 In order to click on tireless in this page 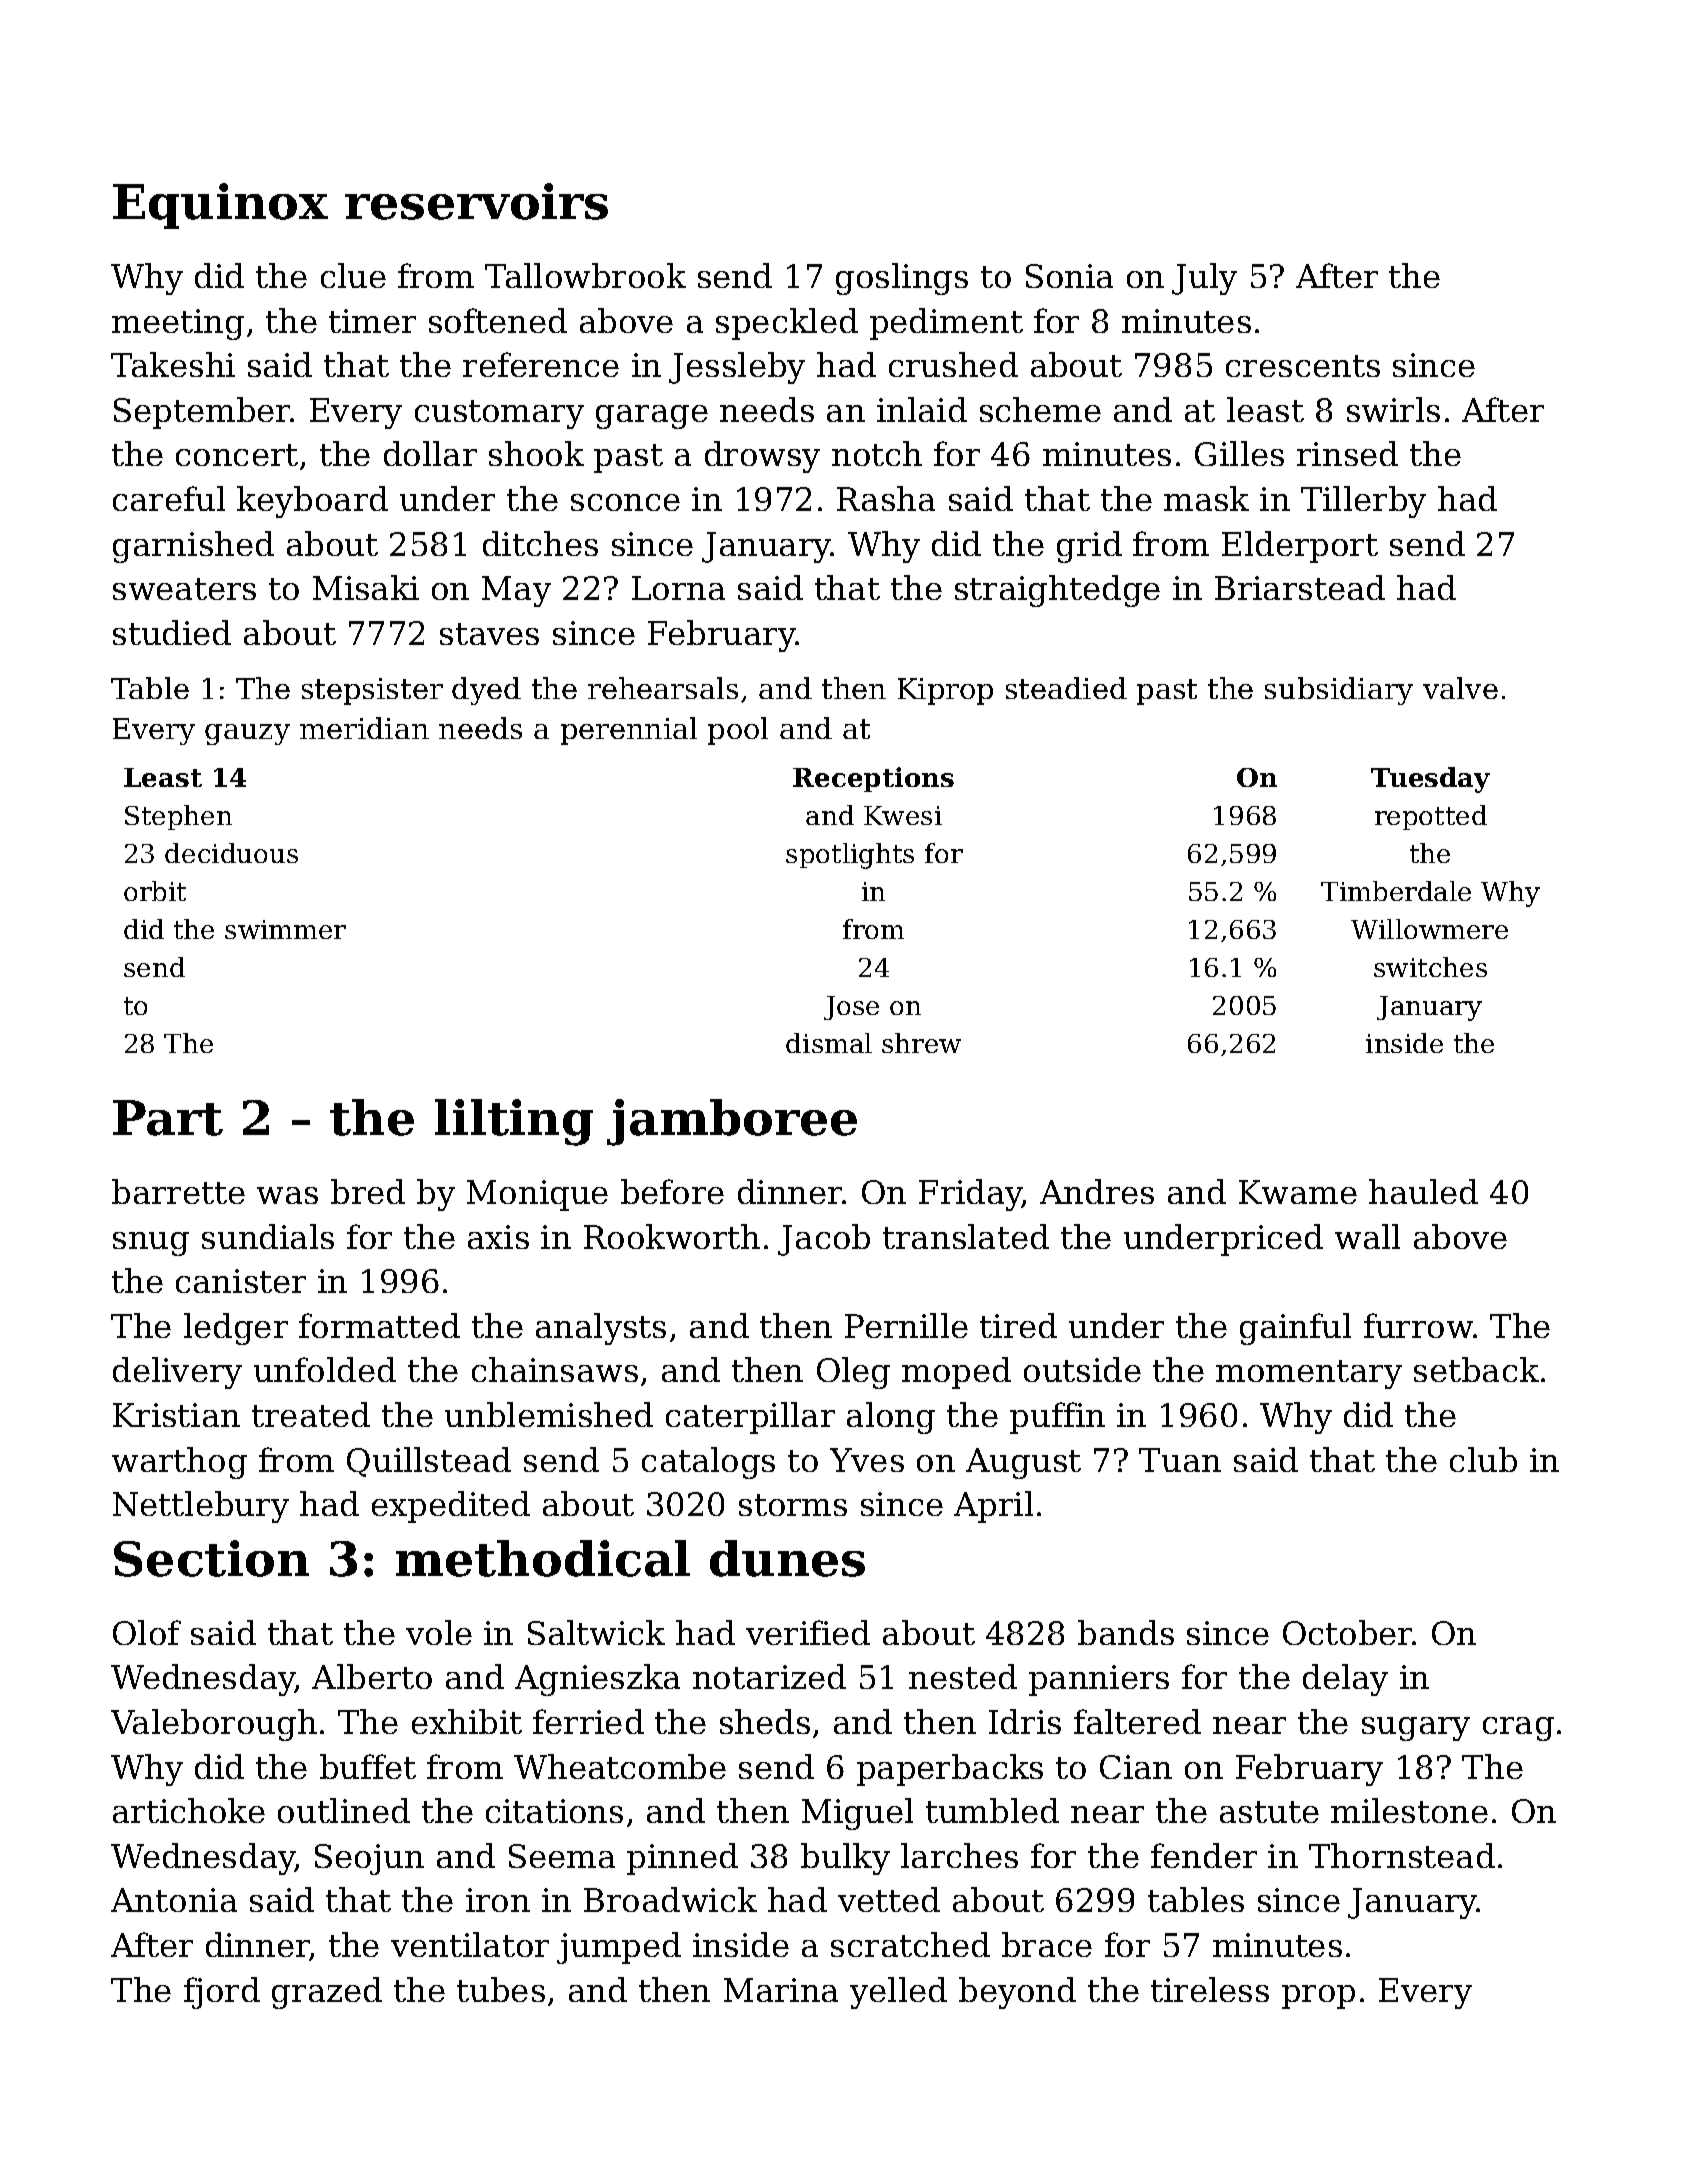, I will do `click(1210, 1989)`.
